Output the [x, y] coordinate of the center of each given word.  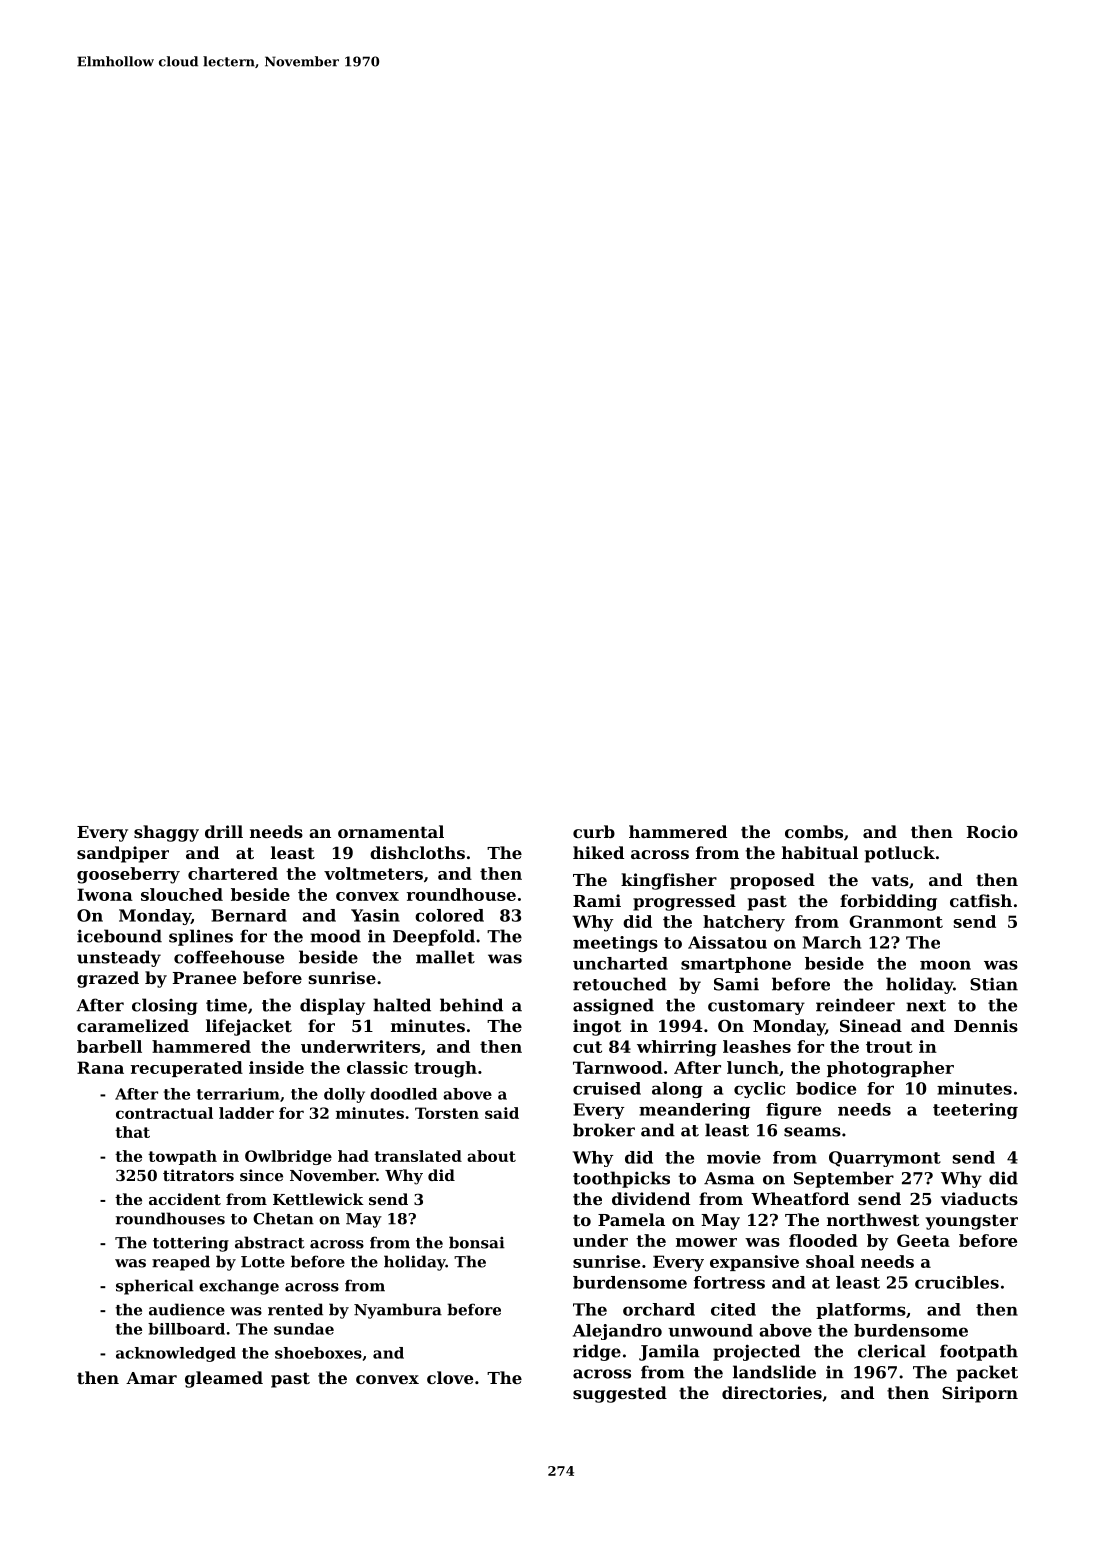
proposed [772, 881]
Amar [151, 1378]
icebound [119, 936]
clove [450, 1377]
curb [594, 831]
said [502, 1113]
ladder [246, 1113]
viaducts [979, 1198]
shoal [830, 1261]
